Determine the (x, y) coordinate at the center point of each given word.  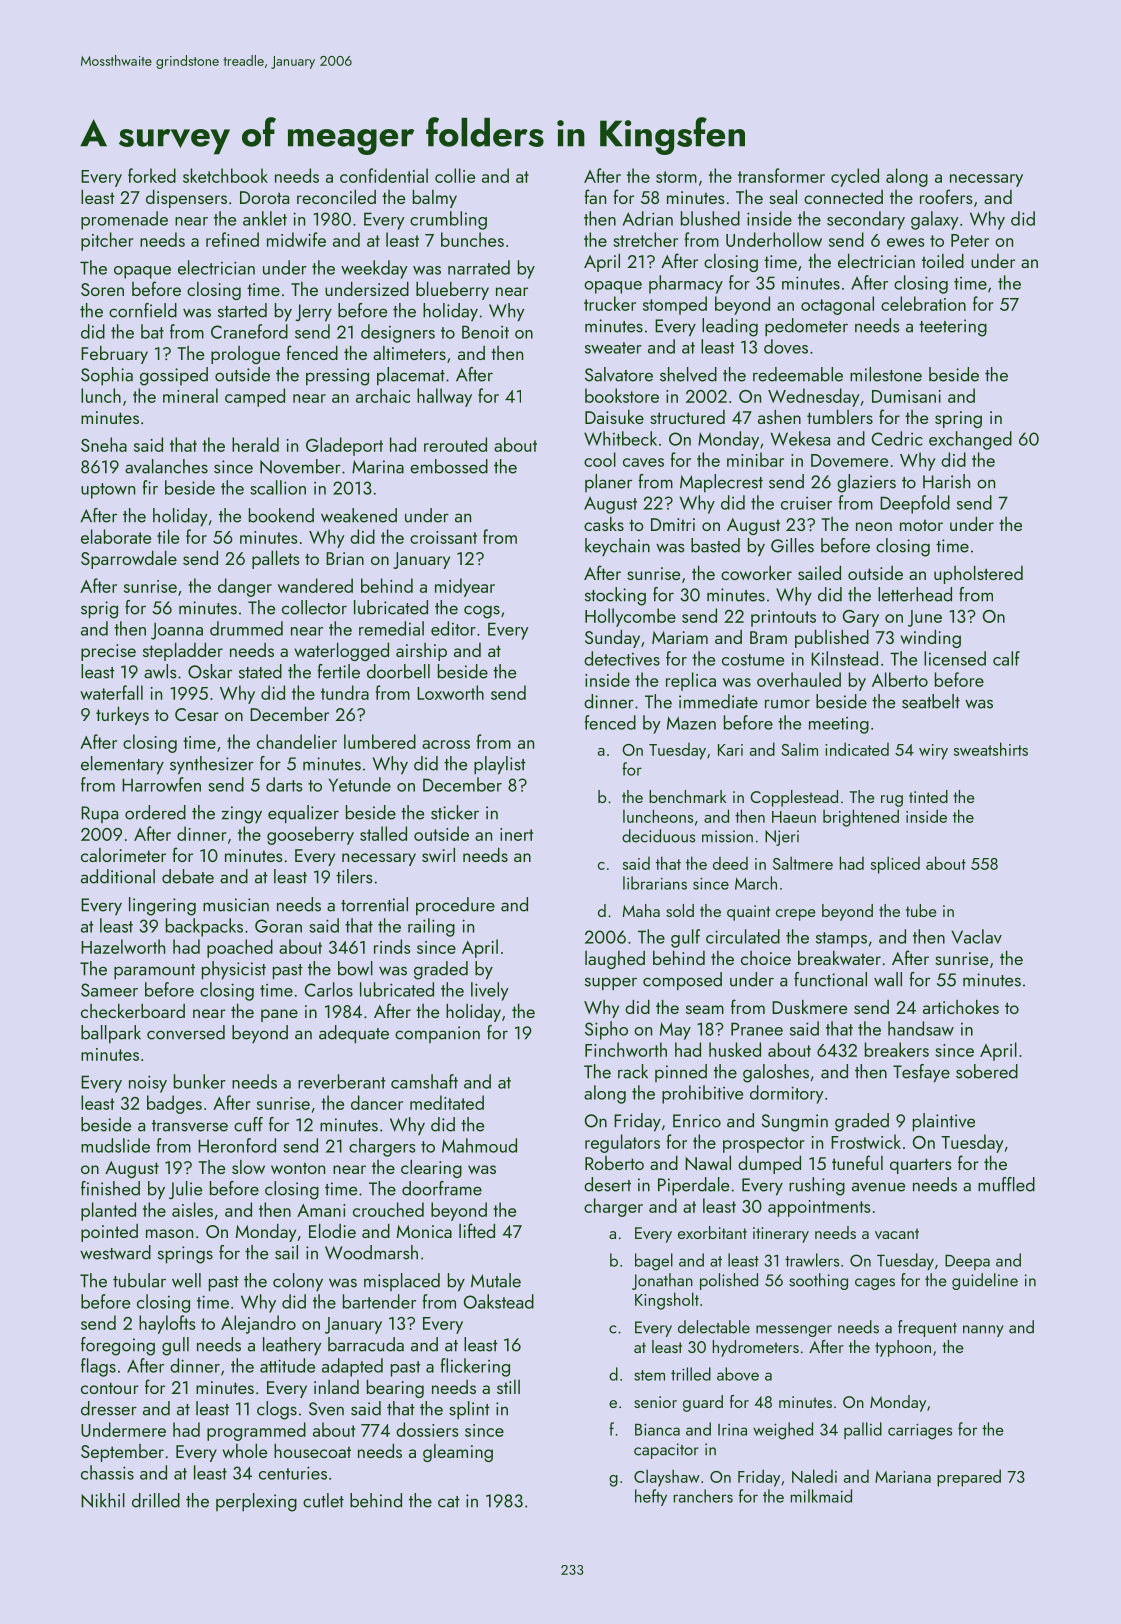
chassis (107, 1472)
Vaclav (976, 936)
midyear (465, 587)
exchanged (970, 440)
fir (150, 487)
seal (783, 196)
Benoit (485, 332)
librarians (655, 883)
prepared (969, 1478)
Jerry (313, 313)
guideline (985, 1281)
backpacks (204, 927)
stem (649, 1375)
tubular (139, 1280)
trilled (691, 1374)
